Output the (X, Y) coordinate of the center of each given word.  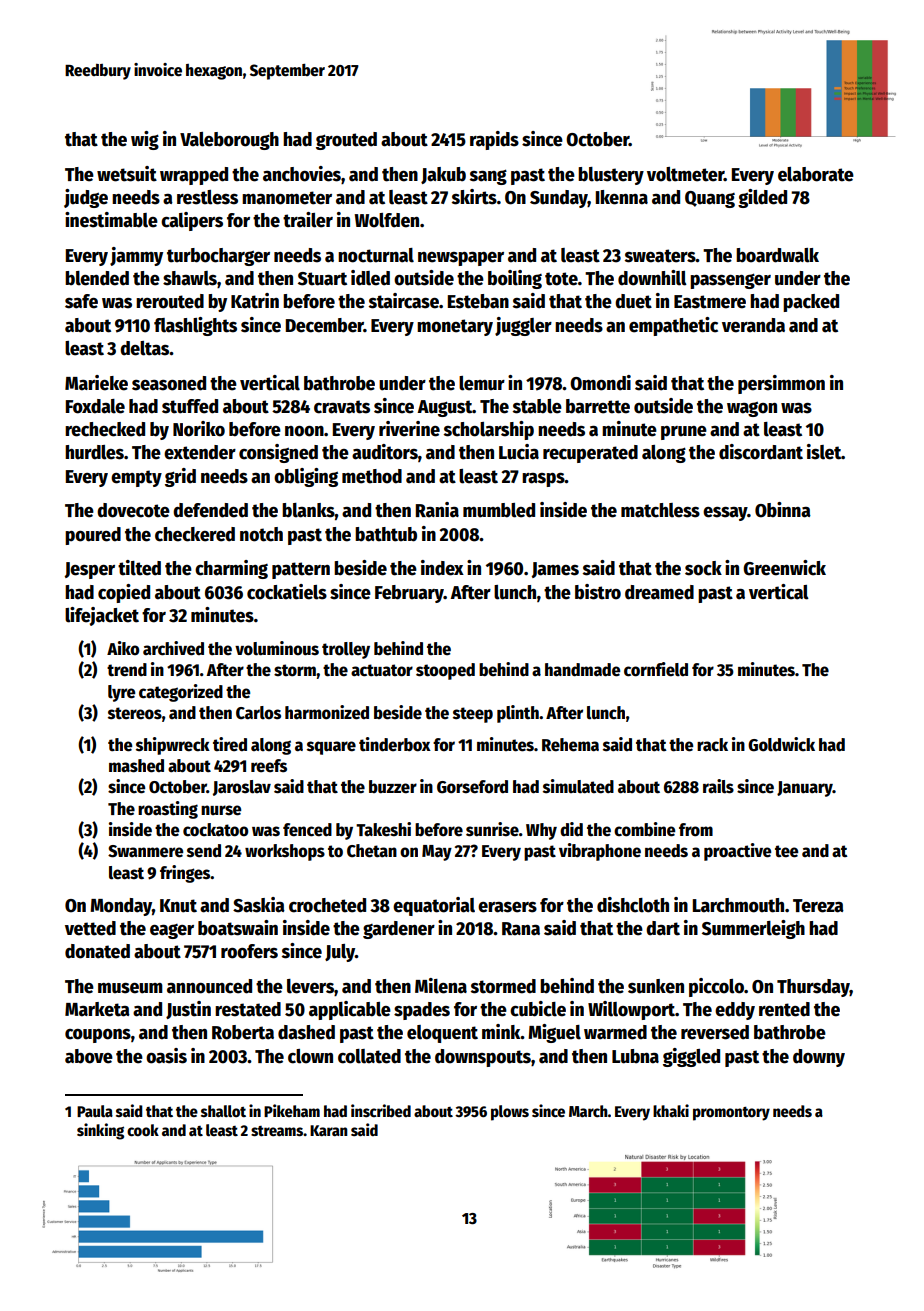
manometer (287, 198)
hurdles (94, 452)
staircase (404, 301)
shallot (223, 1111)
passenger (730, 281)
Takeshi (383, 829)
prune (684, 433)
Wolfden (387, 220)
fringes (185, 874)
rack (712, 745)
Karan (329, 1130)
